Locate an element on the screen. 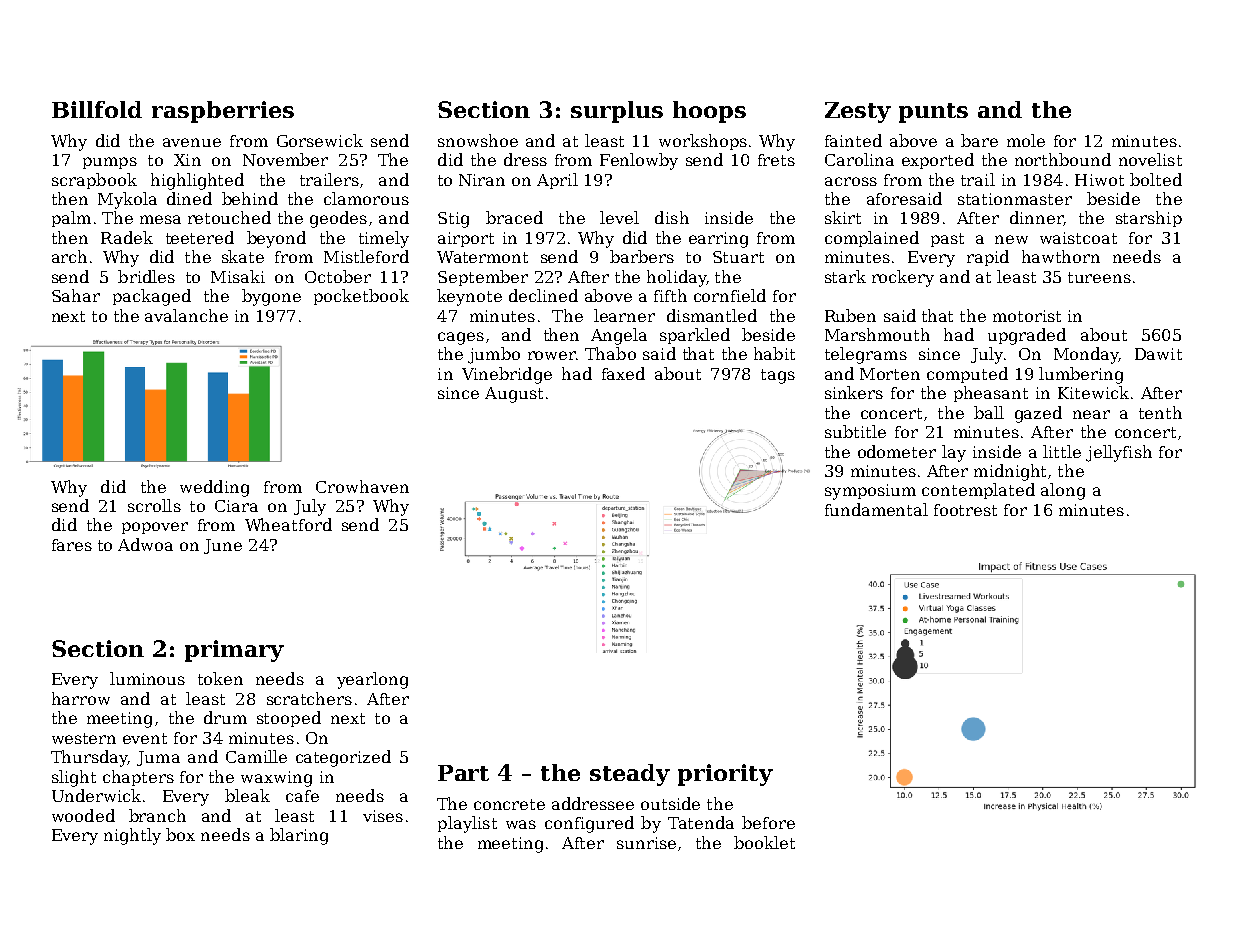 The width and height of the screenshot is (1233, 952). nightly is located at coordinates (132, 836).
